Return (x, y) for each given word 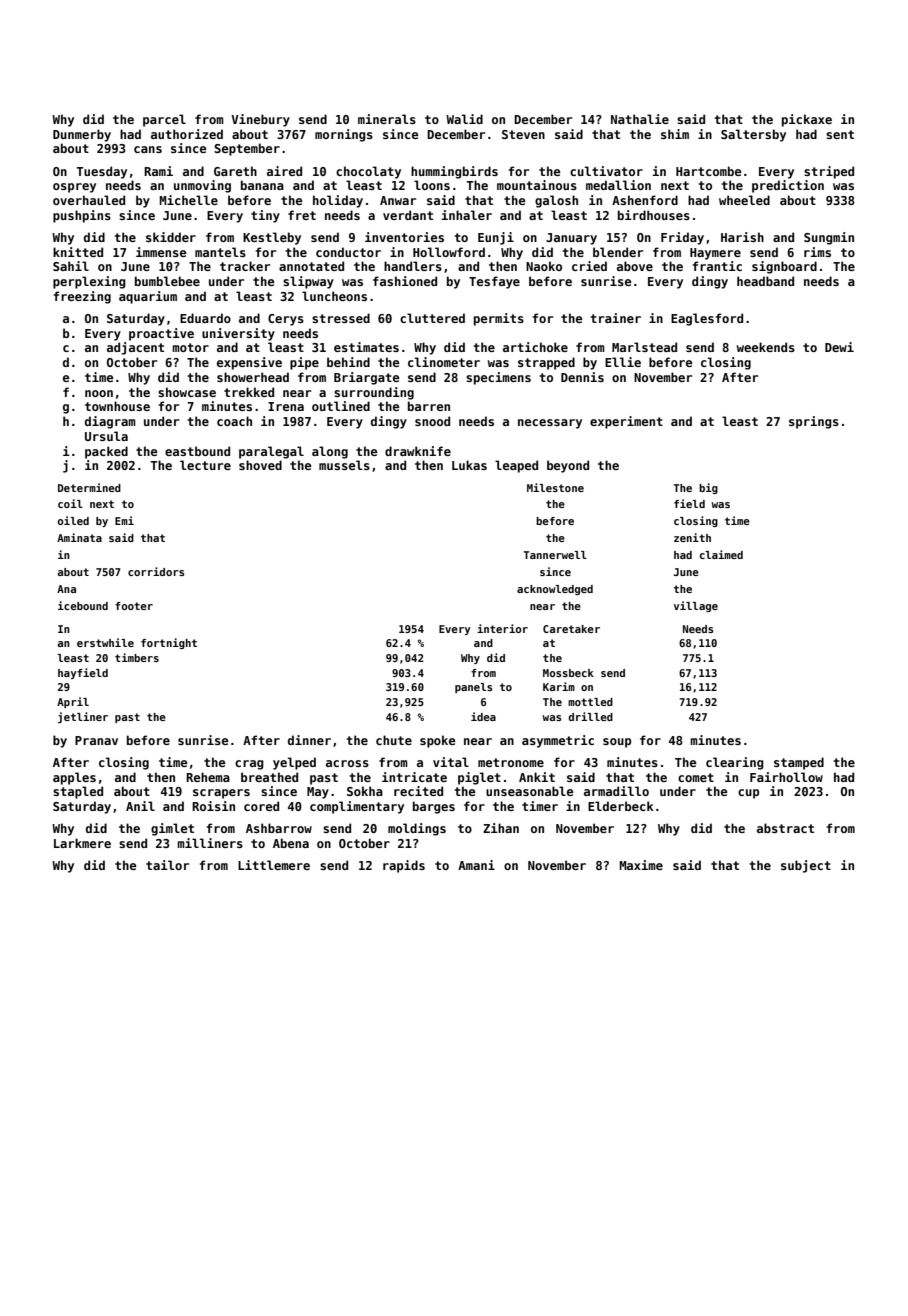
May (318, 793)
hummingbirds (454, 172)
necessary (550, 424)
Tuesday (102, 172)
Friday (682, 238)
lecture (205, 465)
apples (74, 778)
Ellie (623, 362)
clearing (735, 763)
